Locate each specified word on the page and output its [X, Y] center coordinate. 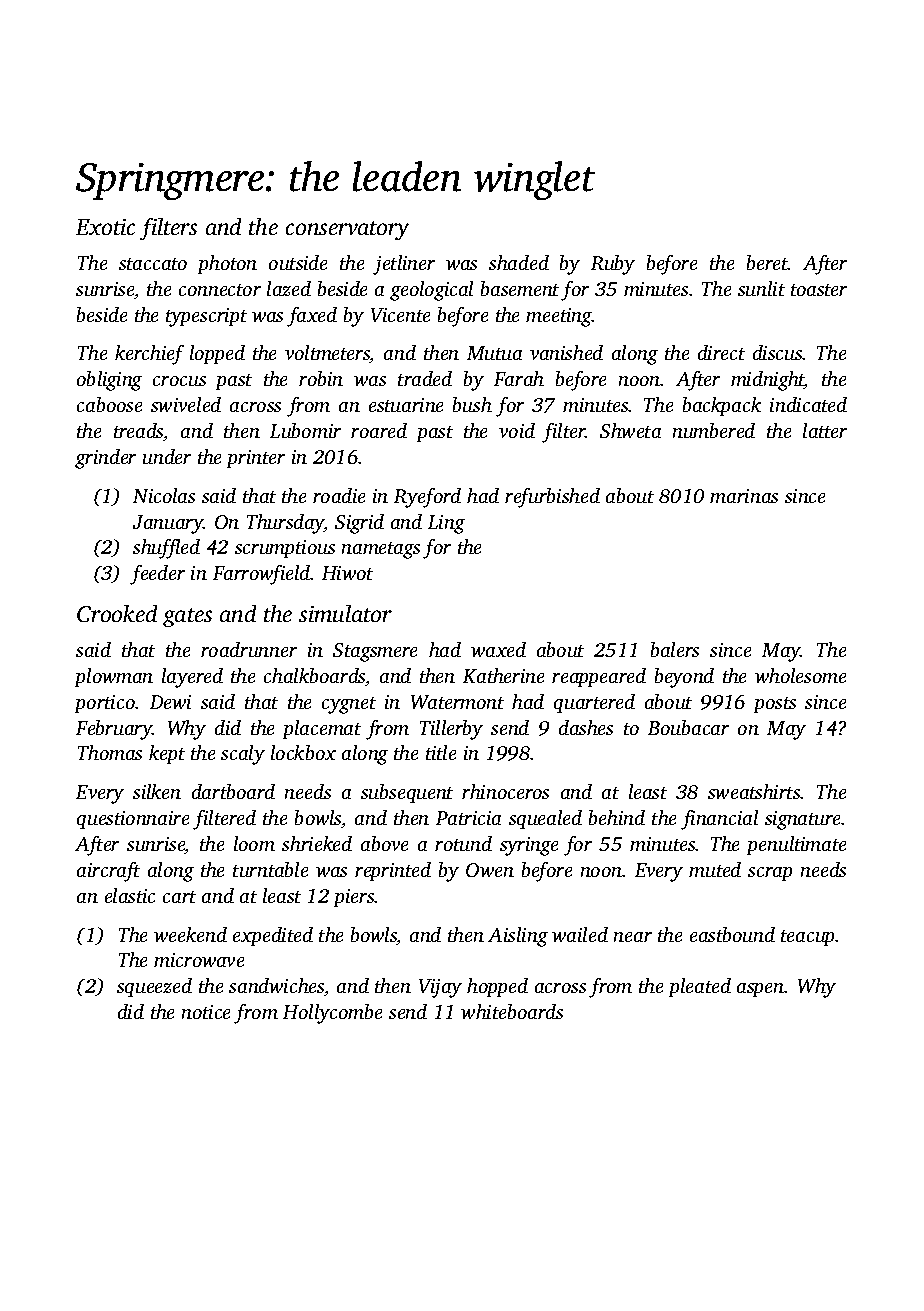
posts [775, 705]
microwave [199, 960]
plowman [114, 677]
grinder [105, 459]
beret [767, 262]
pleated [700, 987]
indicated [808, 404]
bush [472, 404]
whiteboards [512, 1011]
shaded [519, 262]
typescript [206, 317]
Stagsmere [375, 652]
